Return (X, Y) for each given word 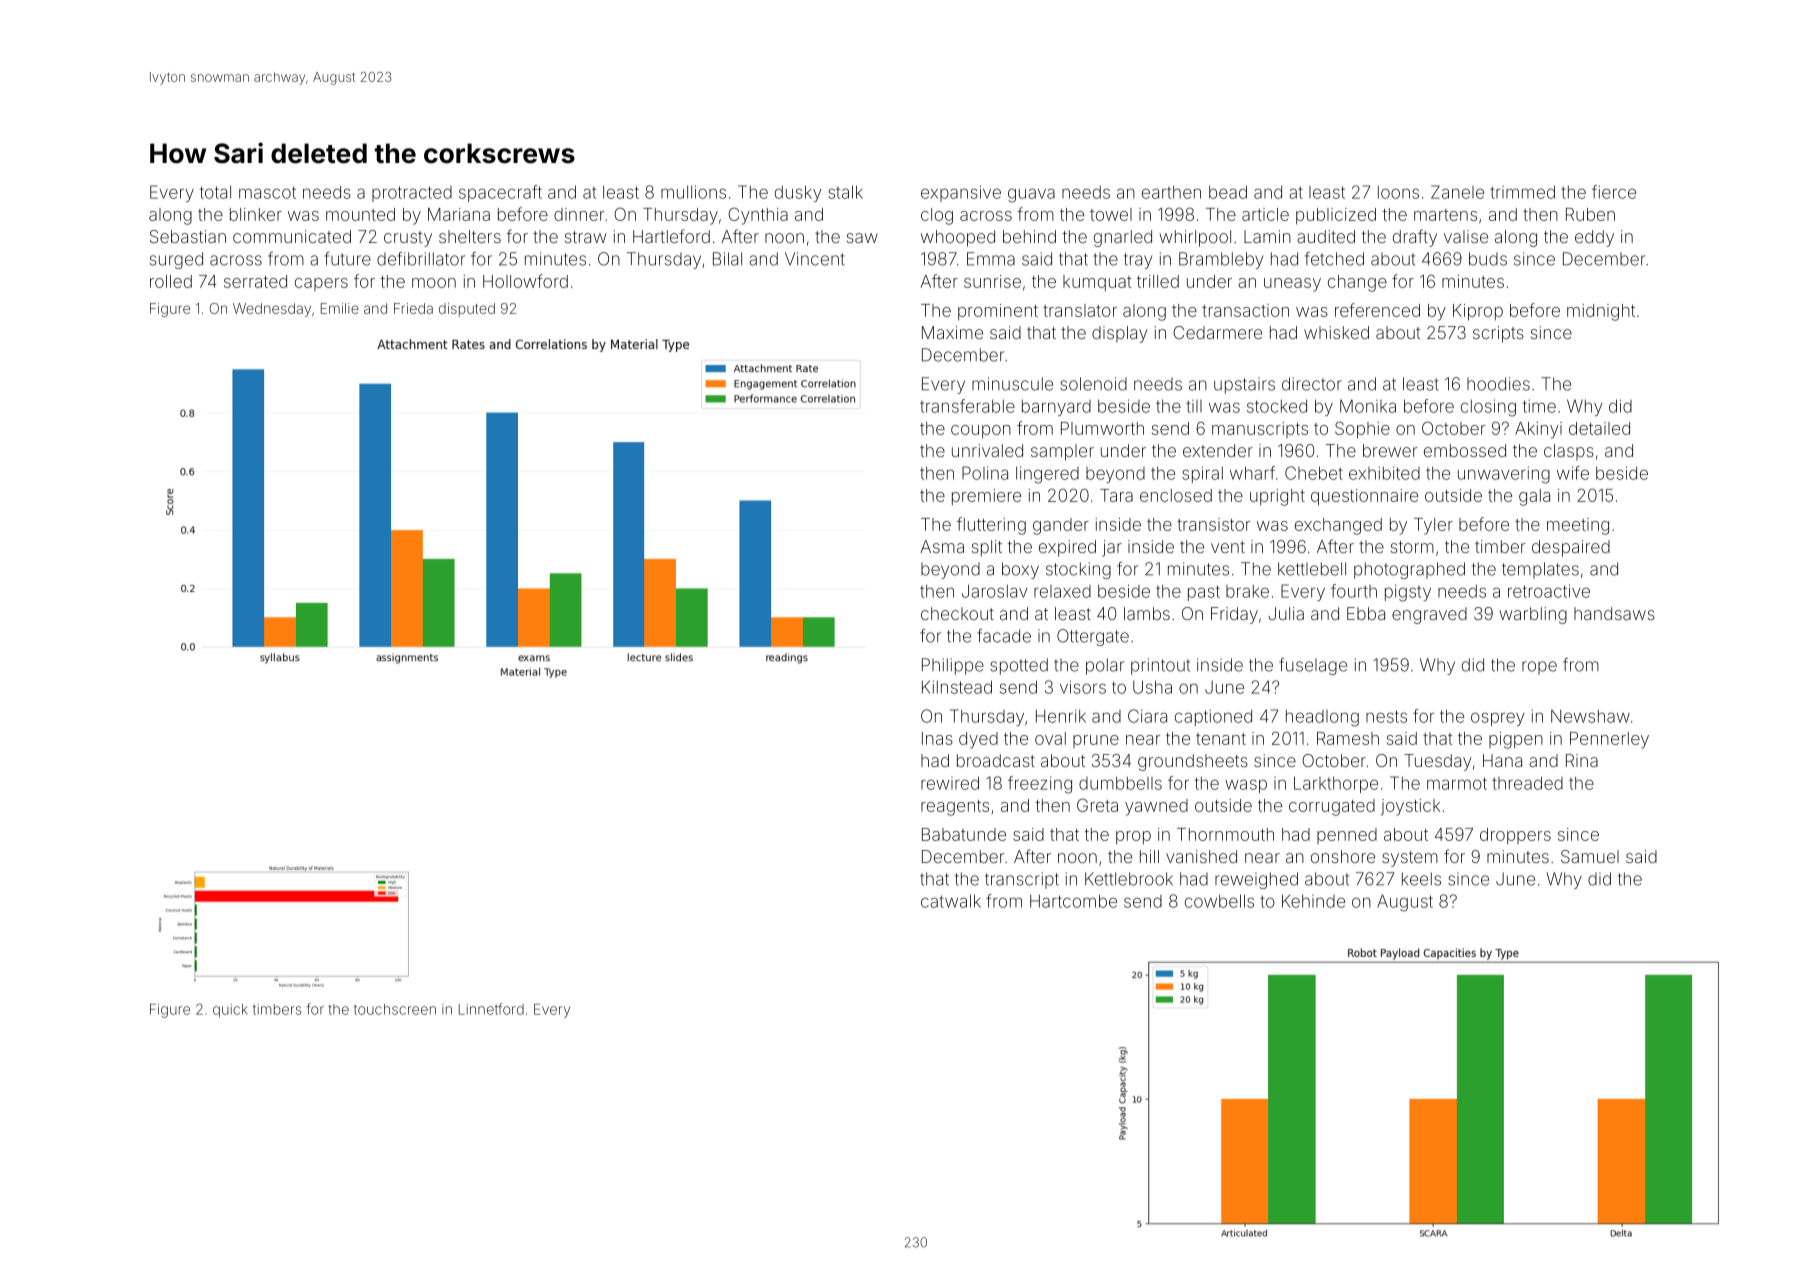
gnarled (1123, 238)
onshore (1343, 856)
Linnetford (491, 1009)
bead (1228, 192)
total (215, 192)
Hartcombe (1073, 901)
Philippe (953, 666)
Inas (937, 738)
